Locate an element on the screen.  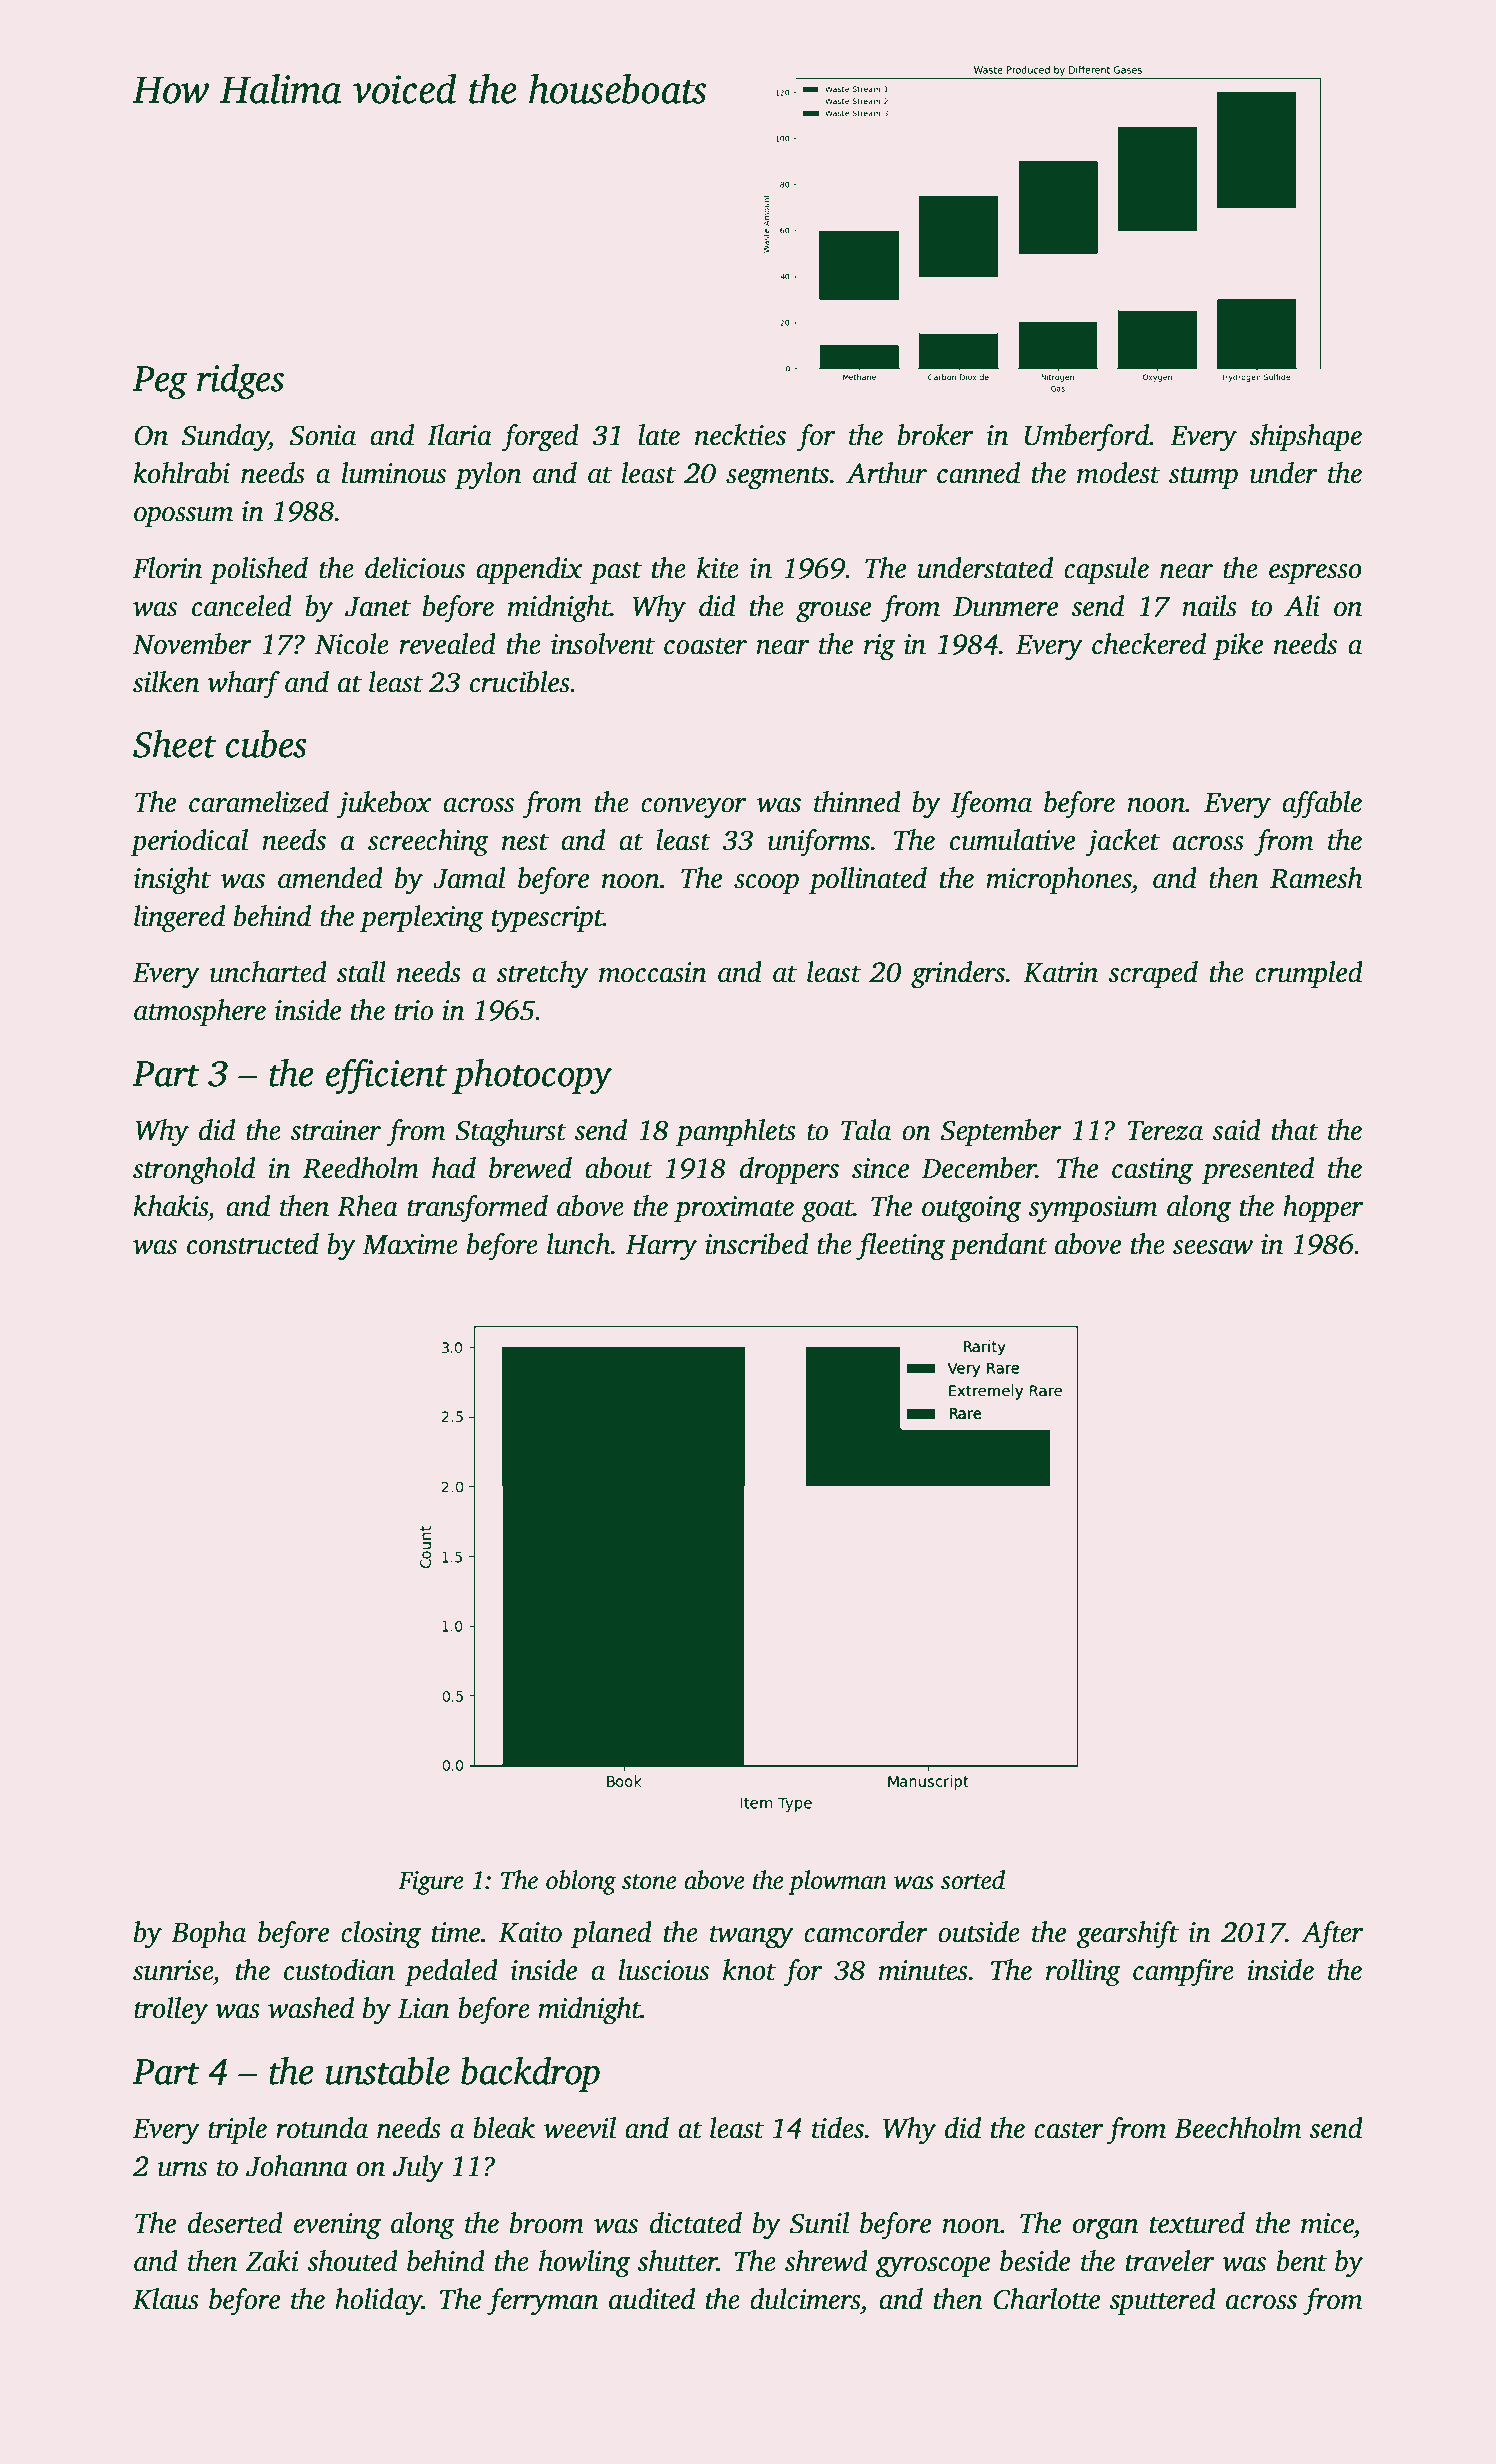
broker is located at coordinates (935, 435).
